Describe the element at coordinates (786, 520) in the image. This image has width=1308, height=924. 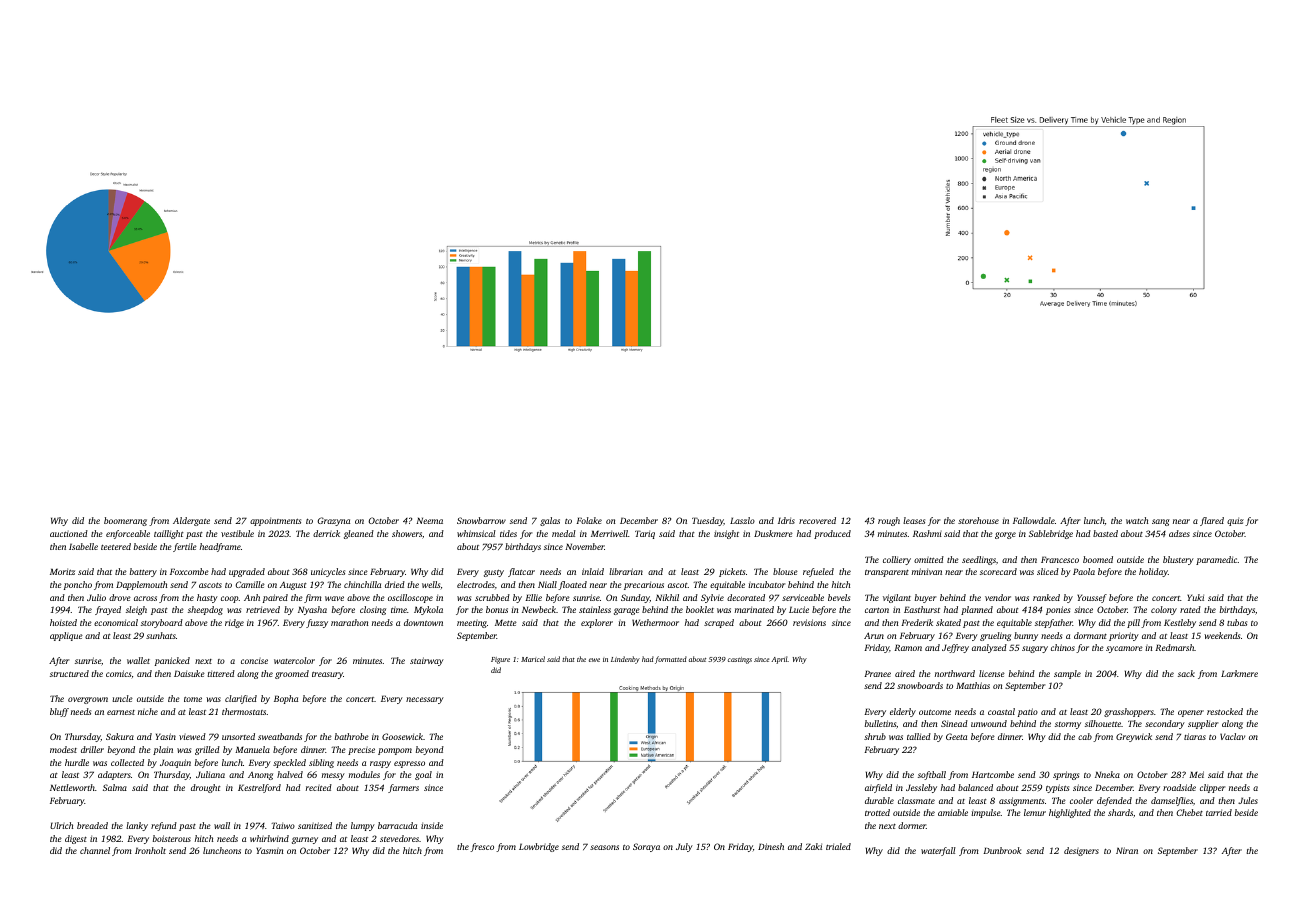
I see `Idris` at that location.
